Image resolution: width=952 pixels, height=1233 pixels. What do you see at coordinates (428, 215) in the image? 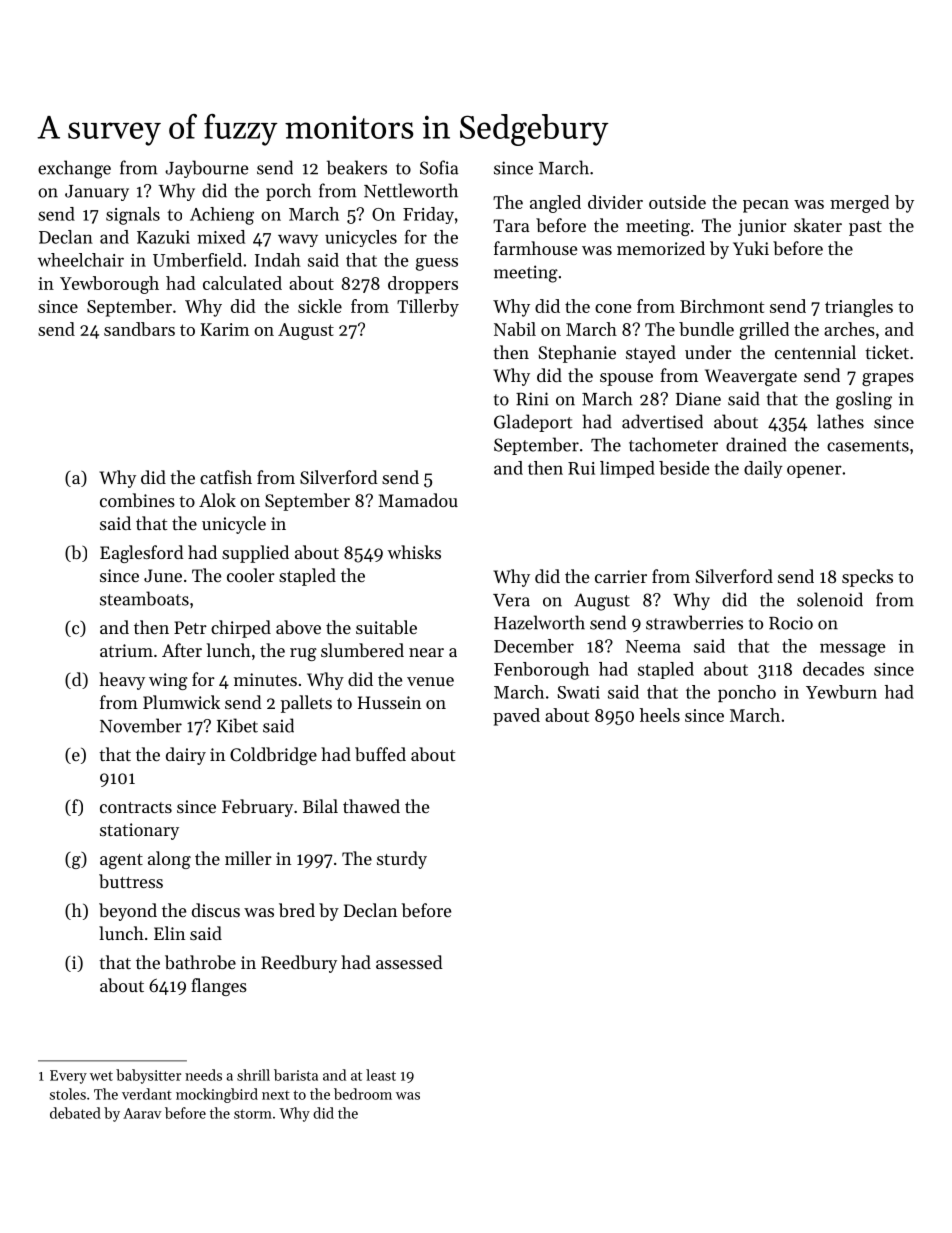
I see `Friday` at bounding box center [428, 215].
